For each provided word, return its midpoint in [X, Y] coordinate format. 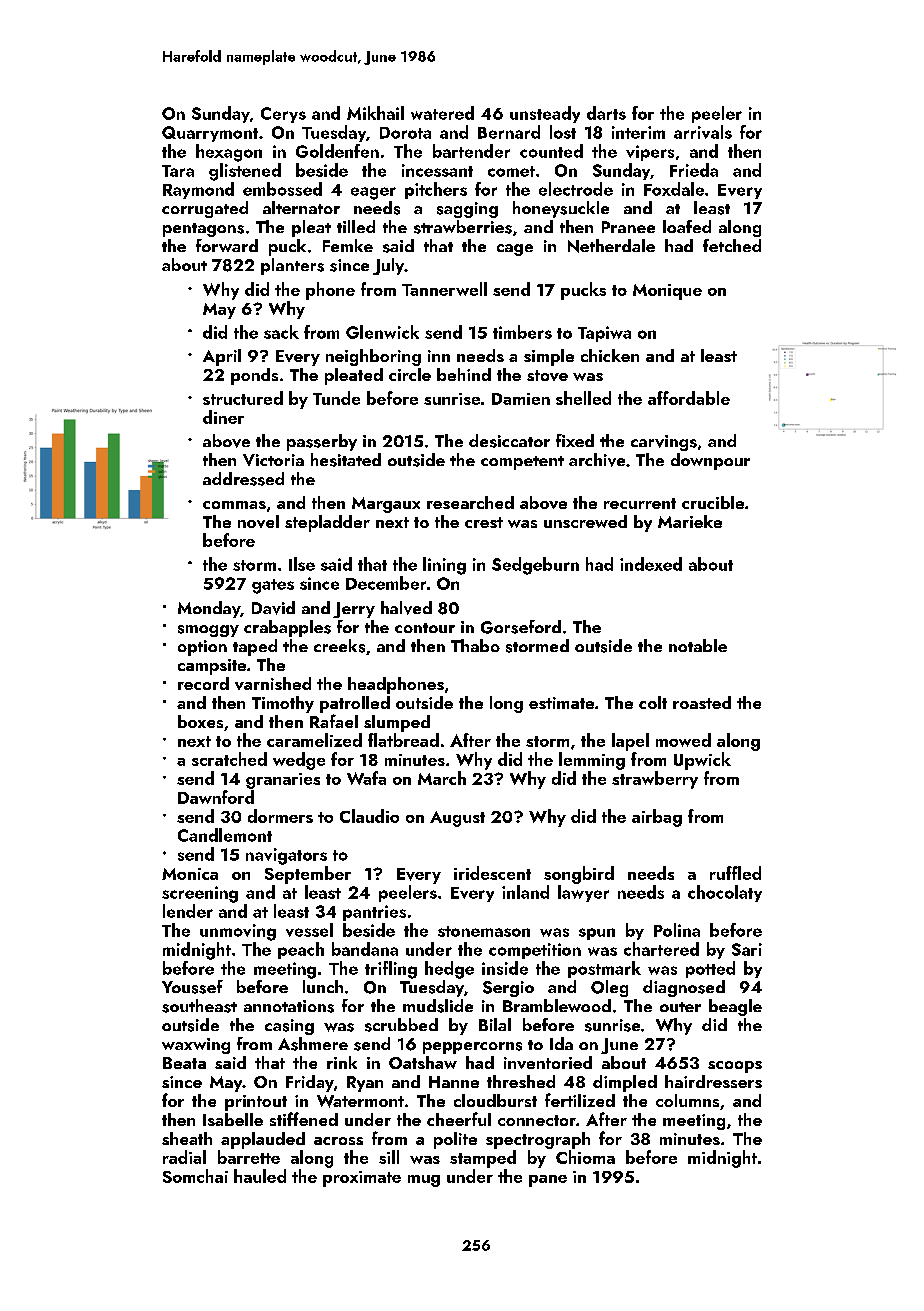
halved [406, 608]
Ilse [302, 564]
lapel [630, 742]
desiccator [509, 441]
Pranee [628, 227]
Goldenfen [337, 151]
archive [597, 460]
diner [223, 417]
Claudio [369, 816]
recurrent [640, 503]
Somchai [195, 1176]
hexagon [229, 153]
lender [188, 911]
